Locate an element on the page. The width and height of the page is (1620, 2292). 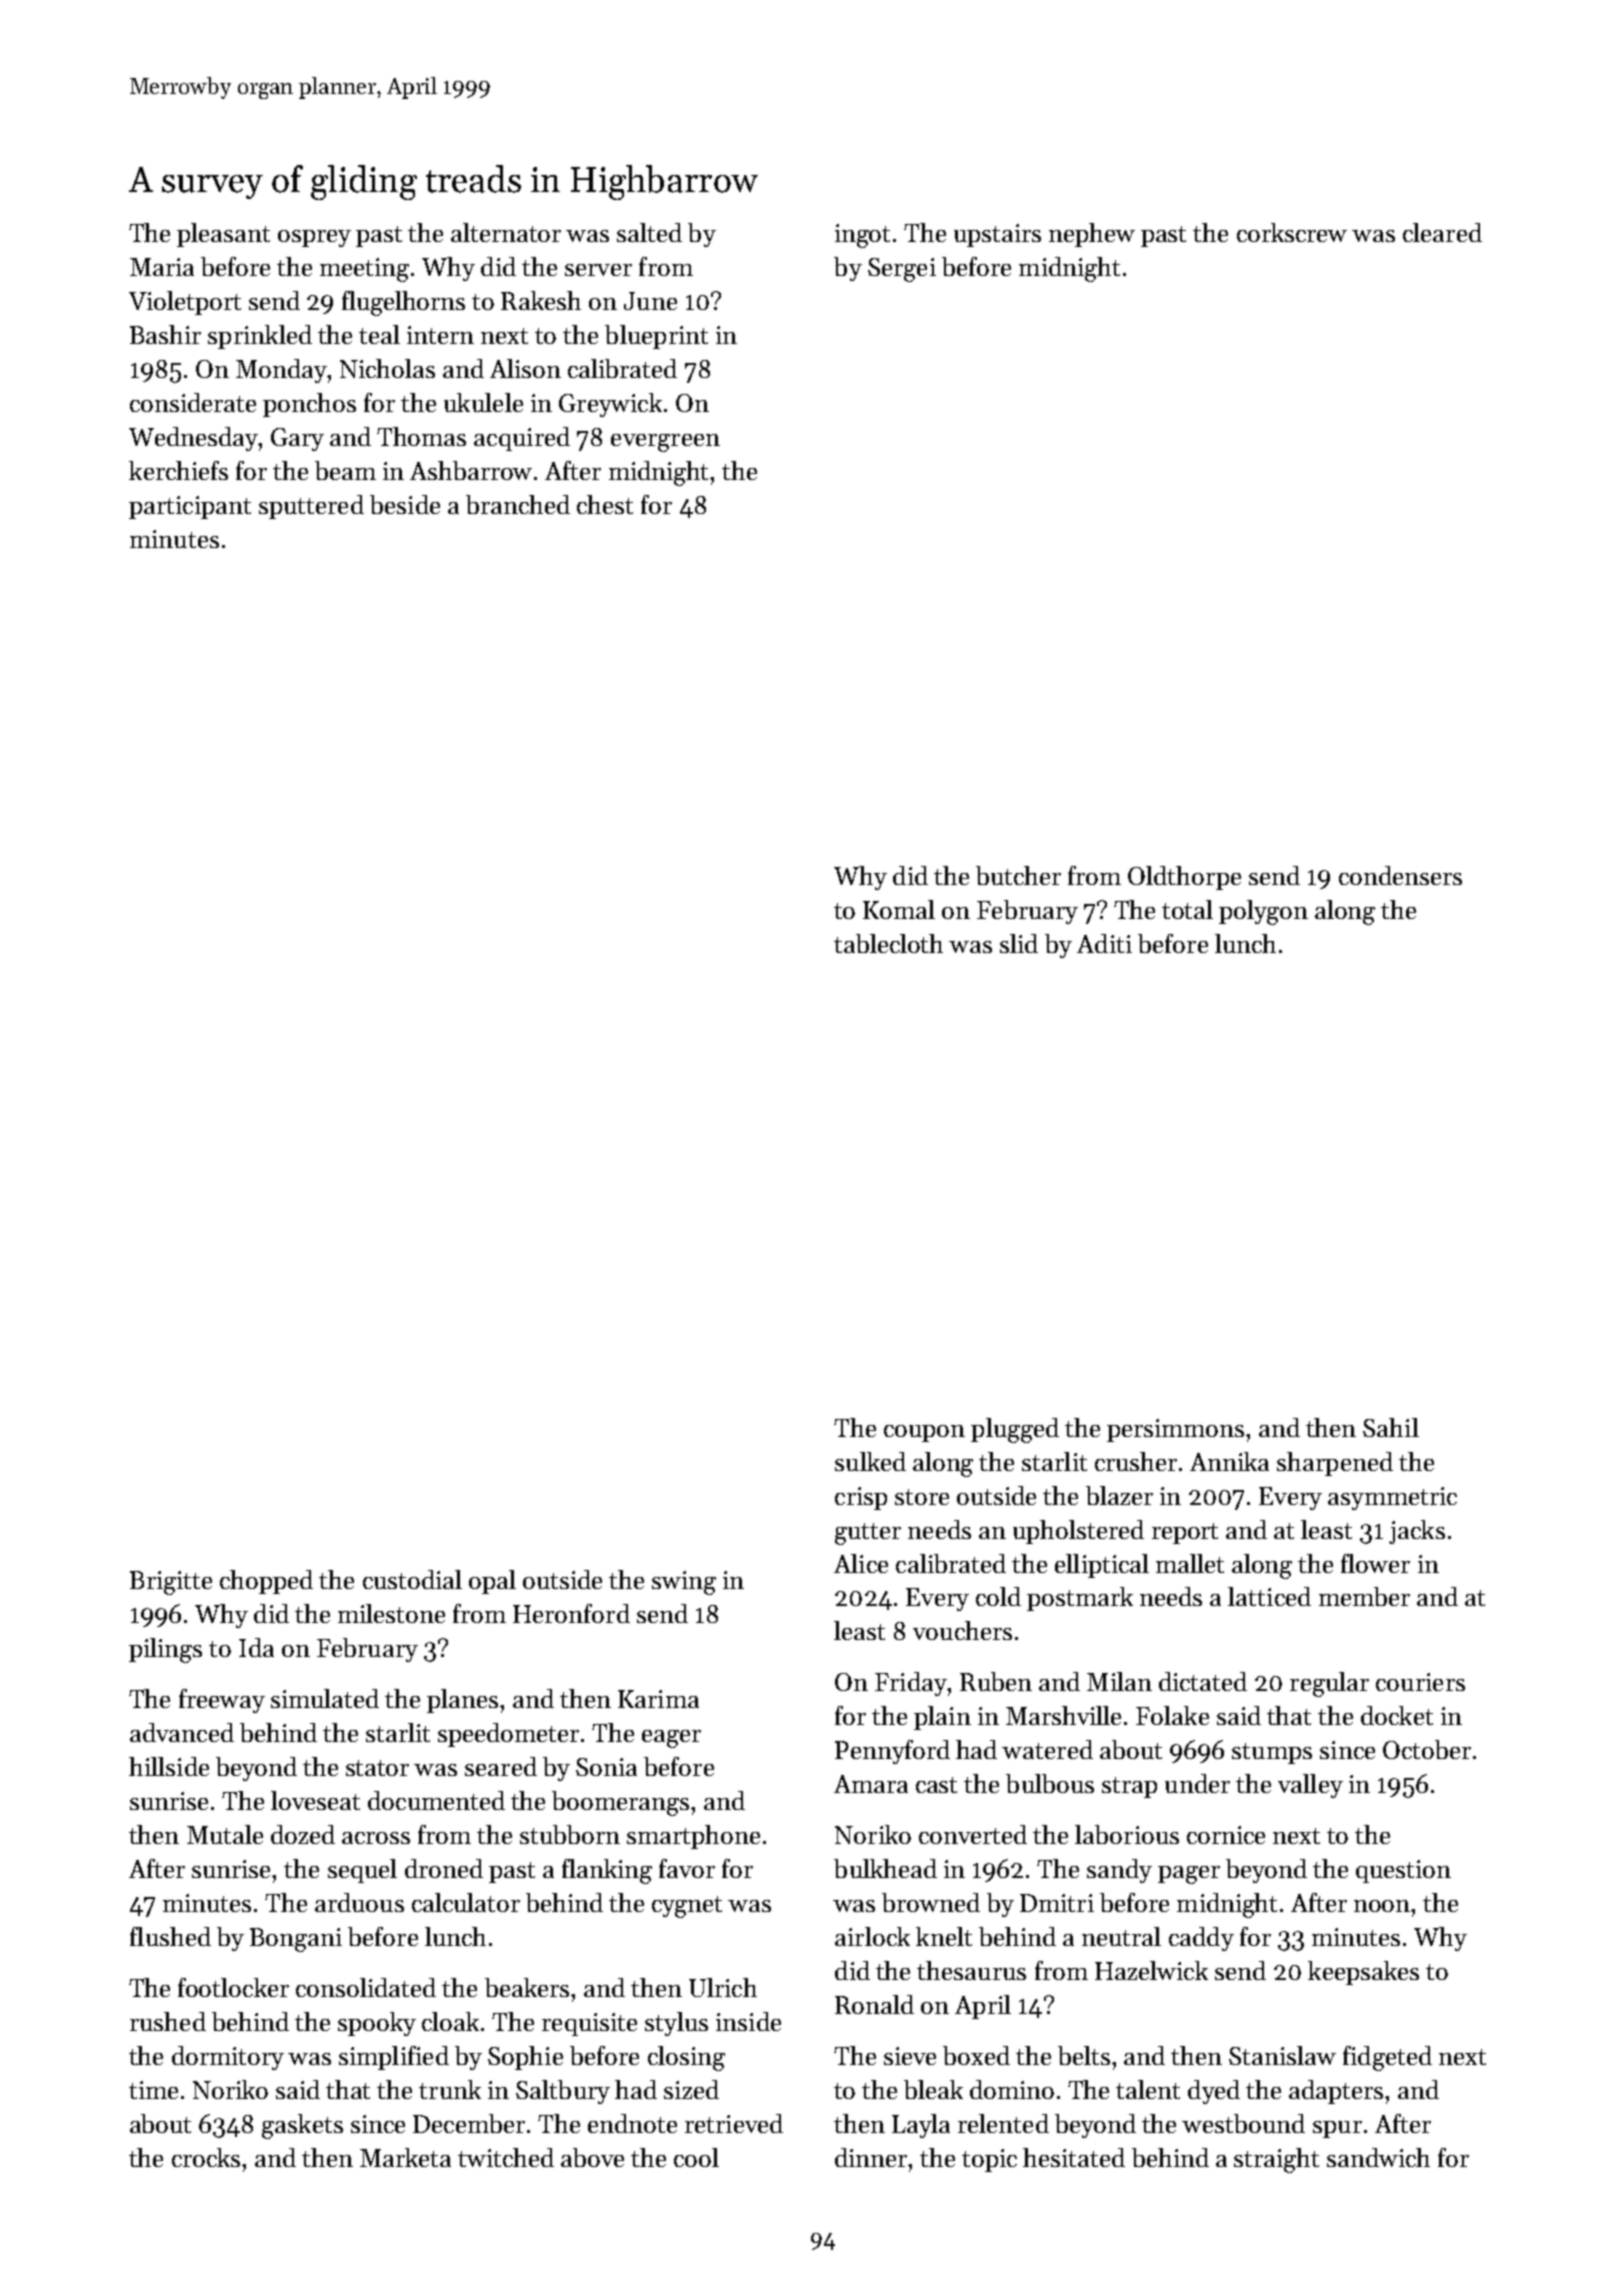
corkscrew is located at coordinates (1292, 232).
